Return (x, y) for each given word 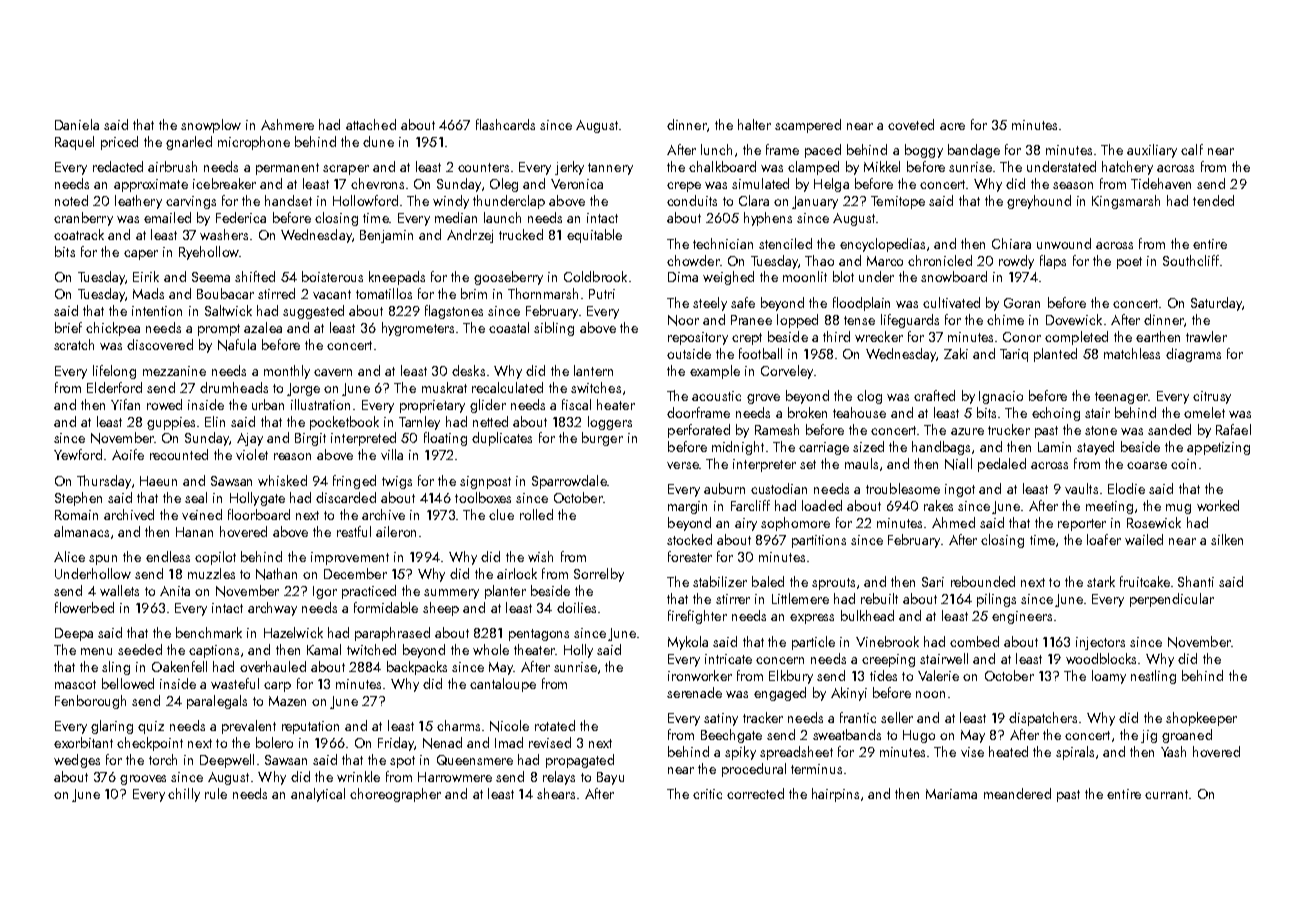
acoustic (716, 396)
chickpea (113, 329)
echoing (1056, 414)
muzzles (211, 573)
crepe (684, 187)
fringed (354, 482)
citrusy (1212, 397)
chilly (184, 795)
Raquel (74, 143)
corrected (755, 793)
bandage (974, 151)
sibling (554, 329)
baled (768, 581)
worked (1218, 505)
